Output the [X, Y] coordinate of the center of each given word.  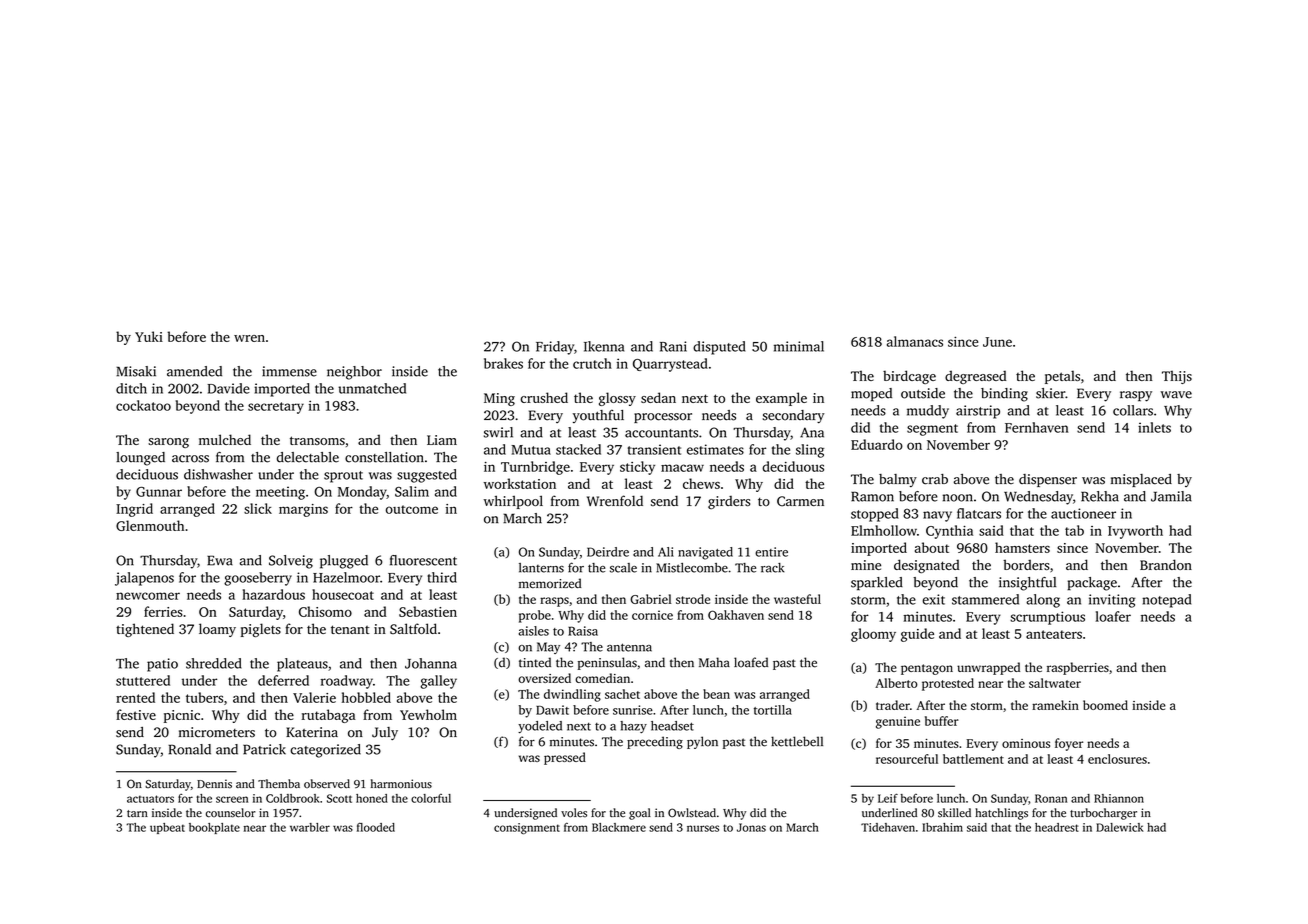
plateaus [302, 665]
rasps [554, 602]
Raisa [583, 631]
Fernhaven [1036, 427]
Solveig [291, 562]
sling [810, 451]
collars [1133, 410]
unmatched [372, 388]
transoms [317, 440]
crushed [544, 397]
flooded [376, 827]
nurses [703, 828]
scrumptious [1047, 618]
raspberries [1078, 668]
